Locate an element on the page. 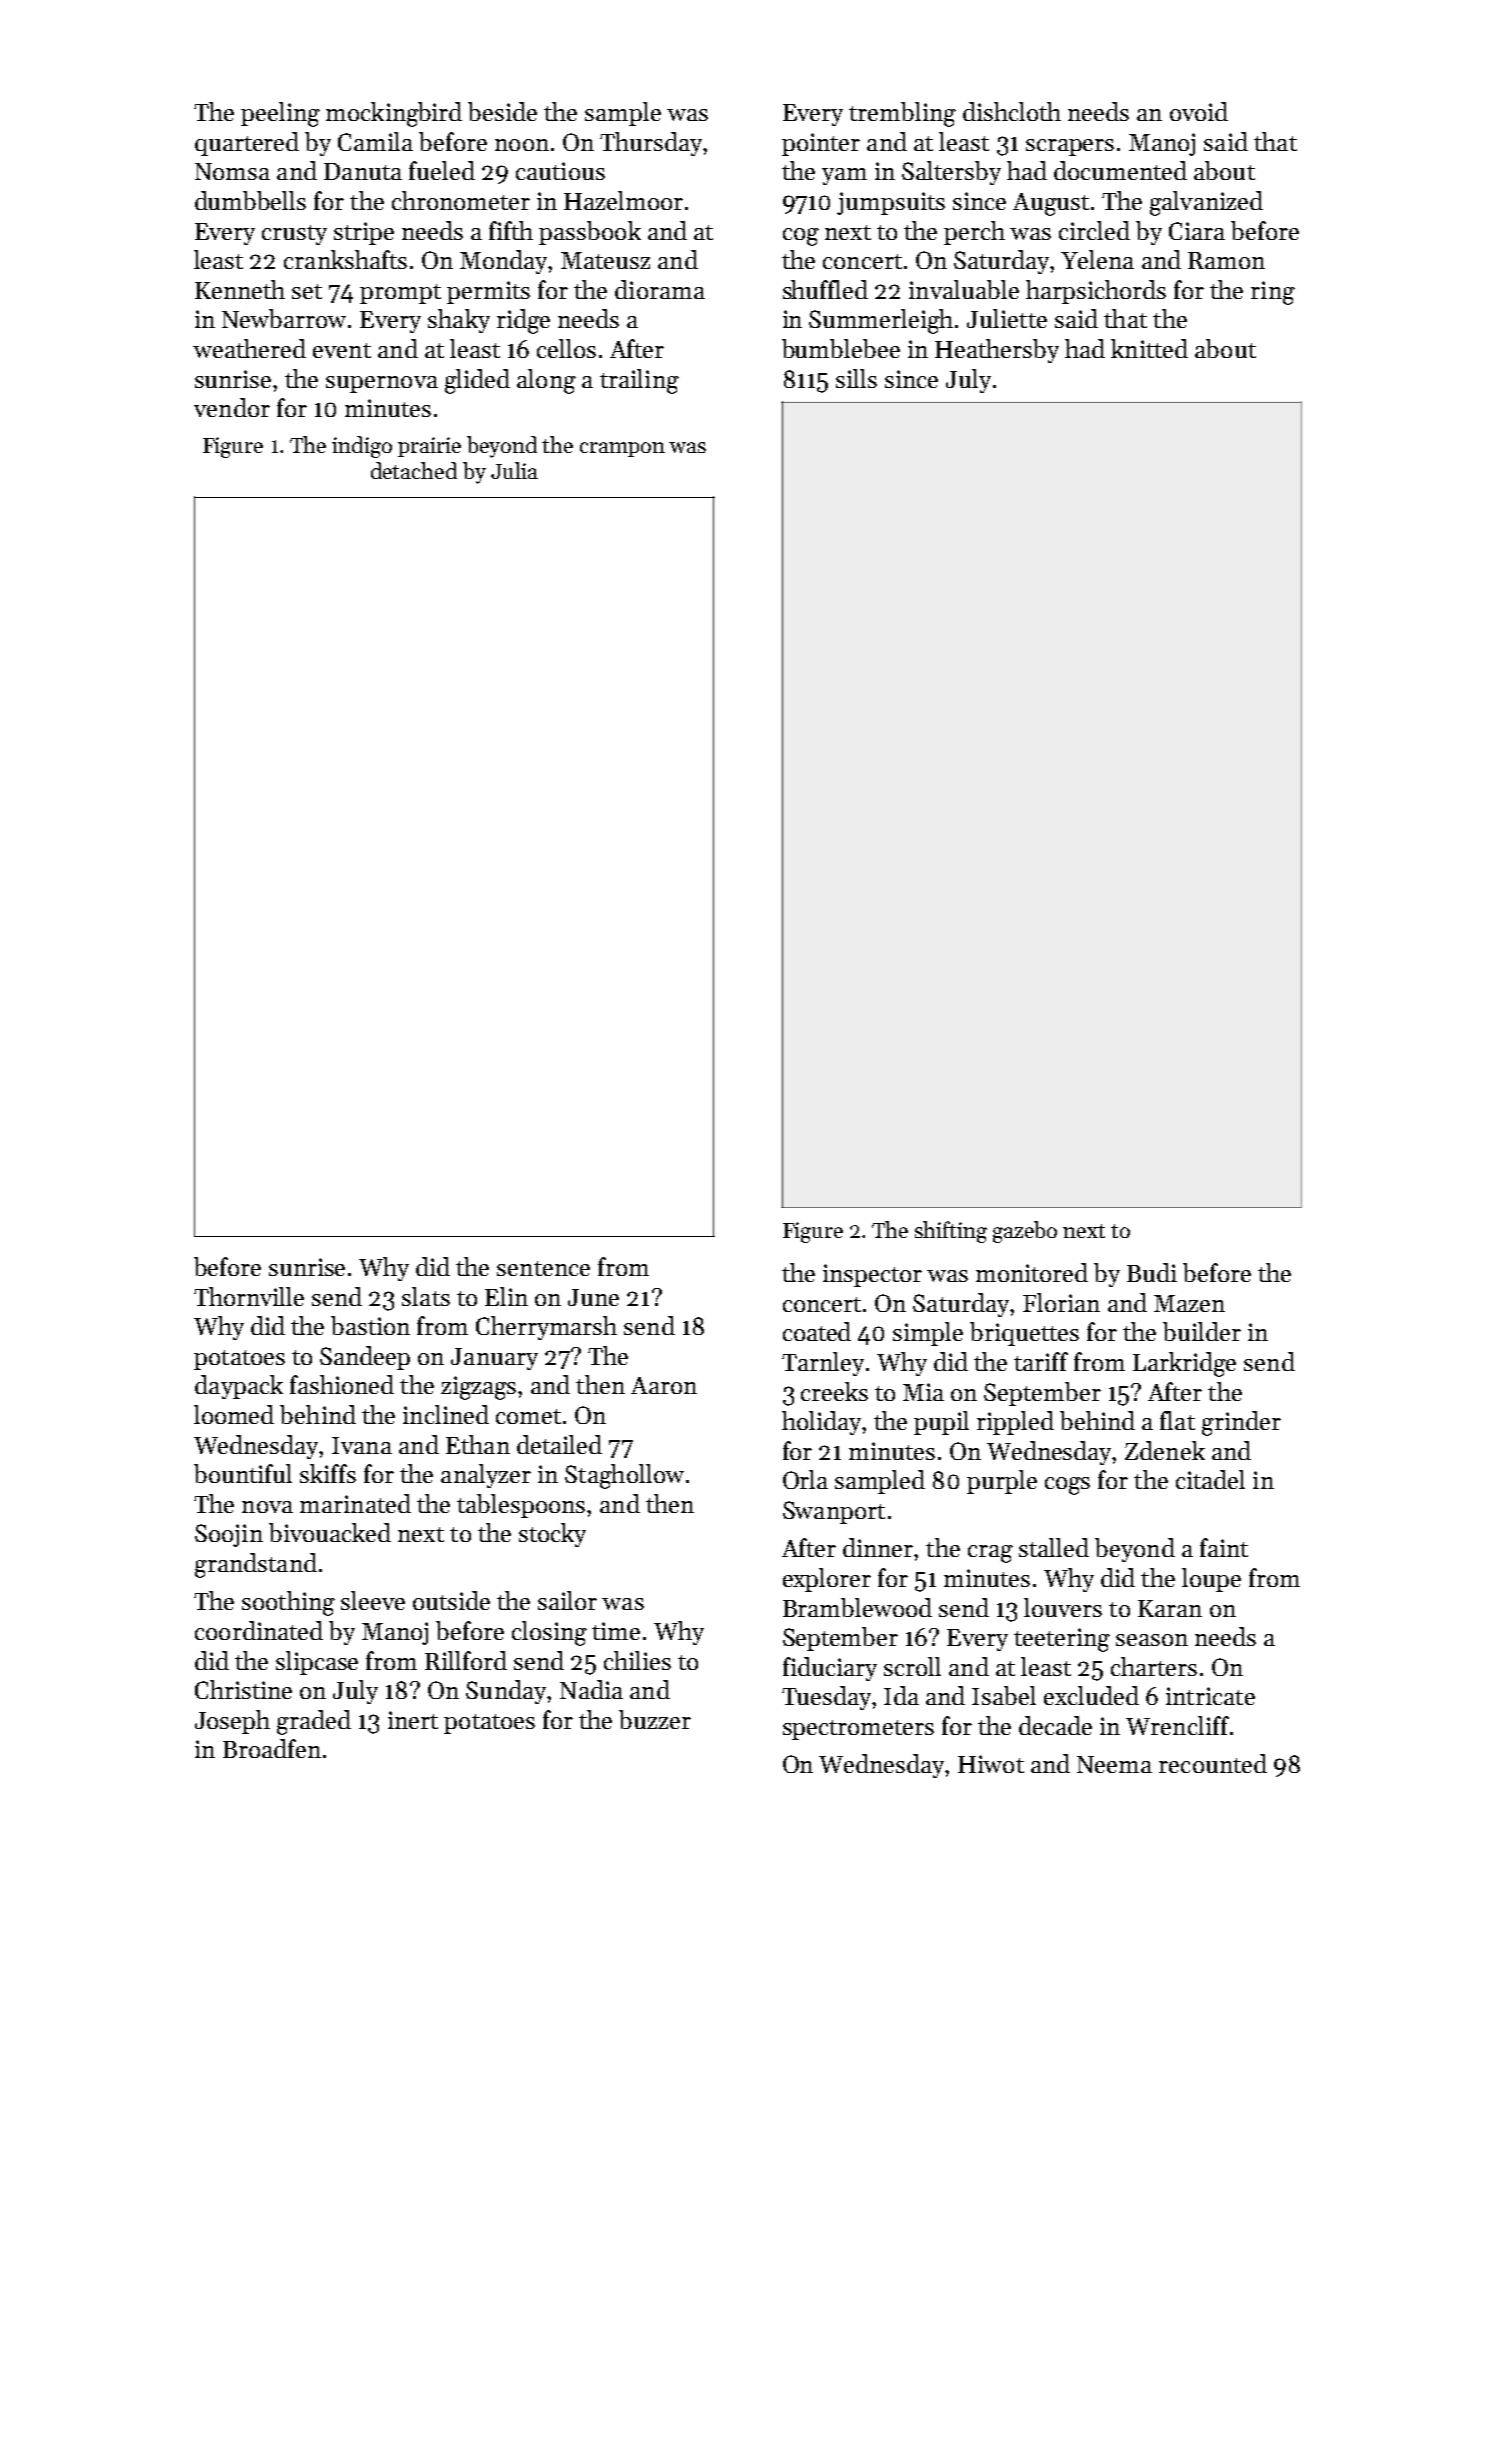 This image has height=2464, width=1496. vendor is located at coordinates (232, 407).
